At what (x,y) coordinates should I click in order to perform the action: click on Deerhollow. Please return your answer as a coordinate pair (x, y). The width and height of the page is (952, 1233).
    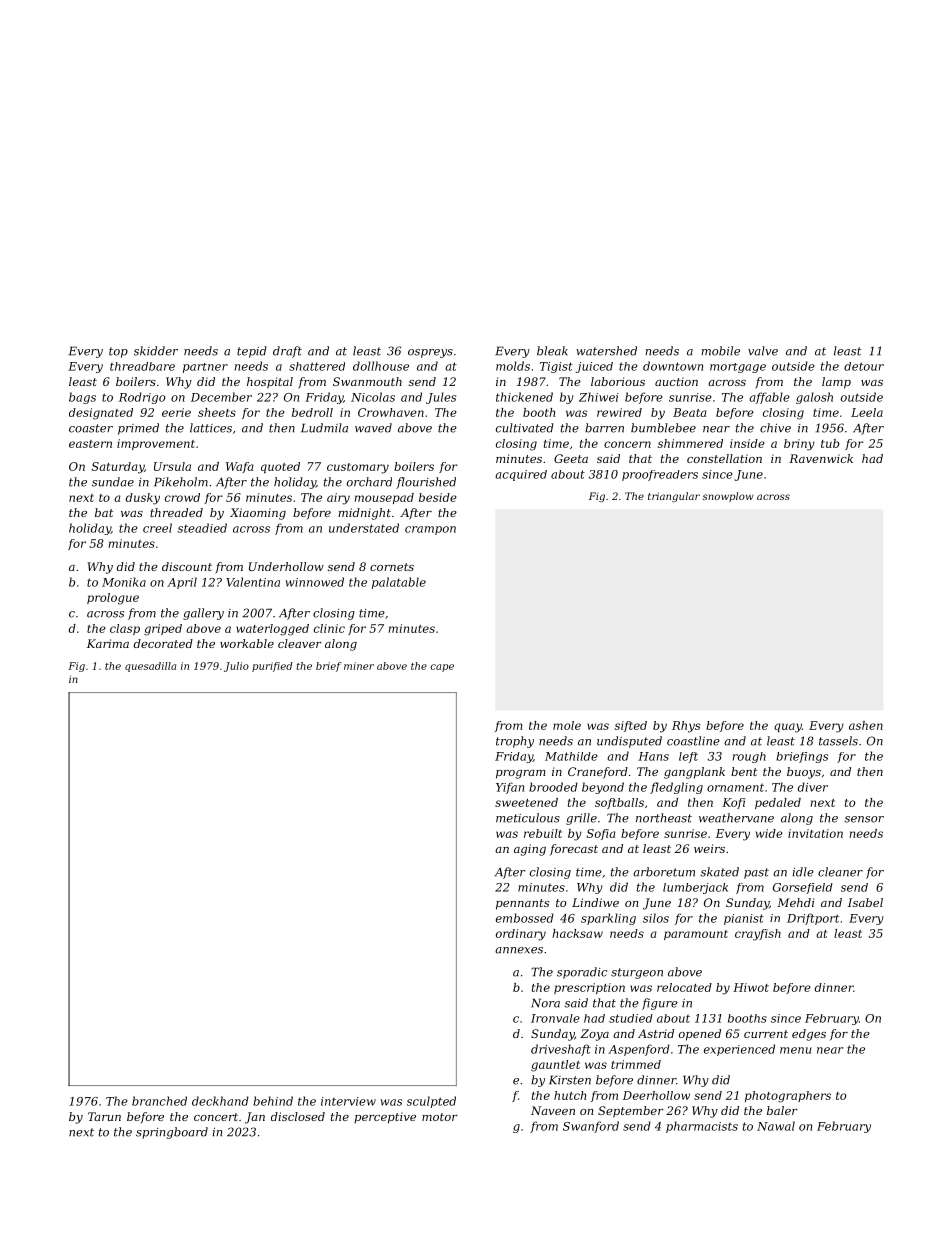
    Looking at the image, I should click on (656, 1095).
